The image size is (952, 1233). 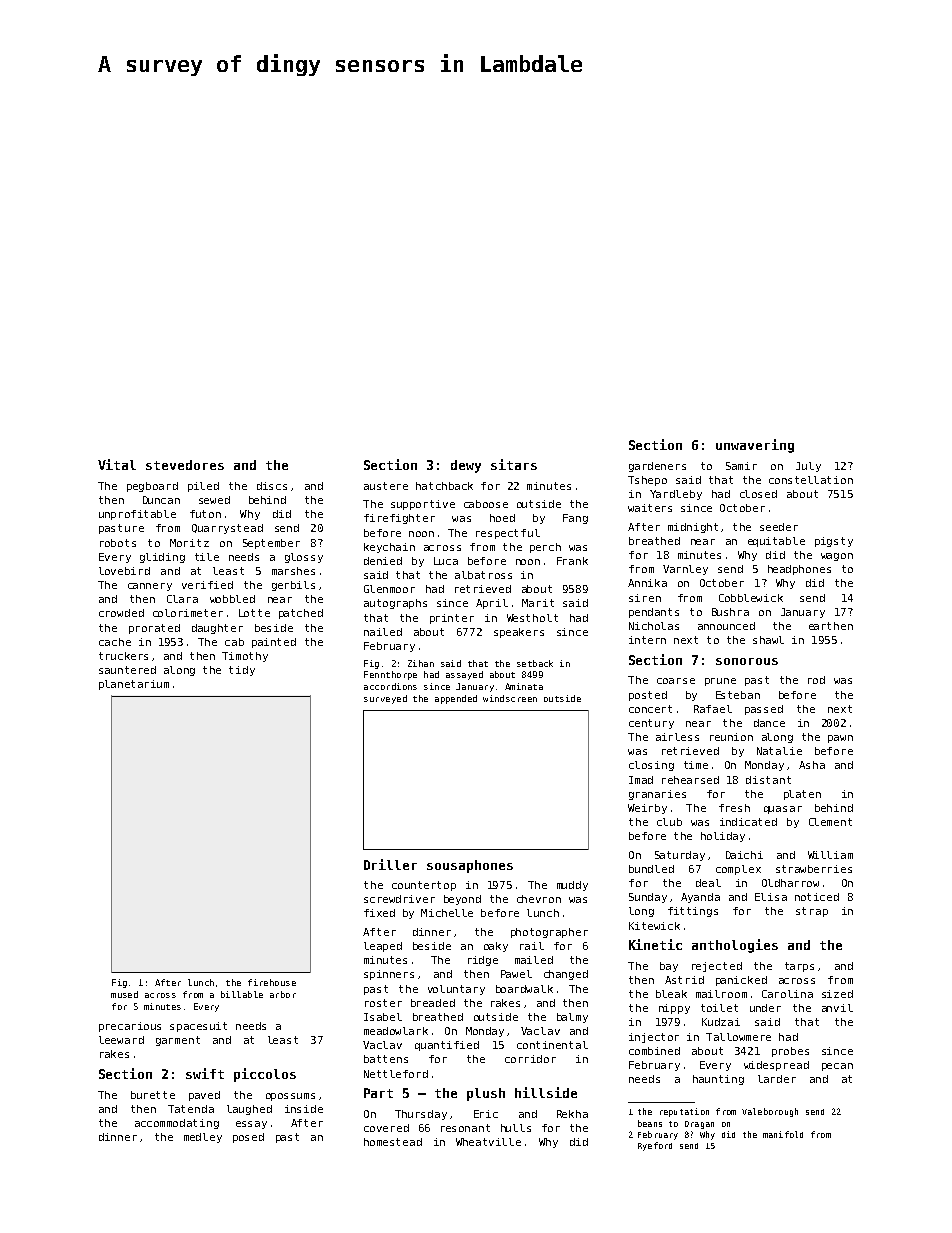 I want to click on burette, so click(x=153, y=1095).
